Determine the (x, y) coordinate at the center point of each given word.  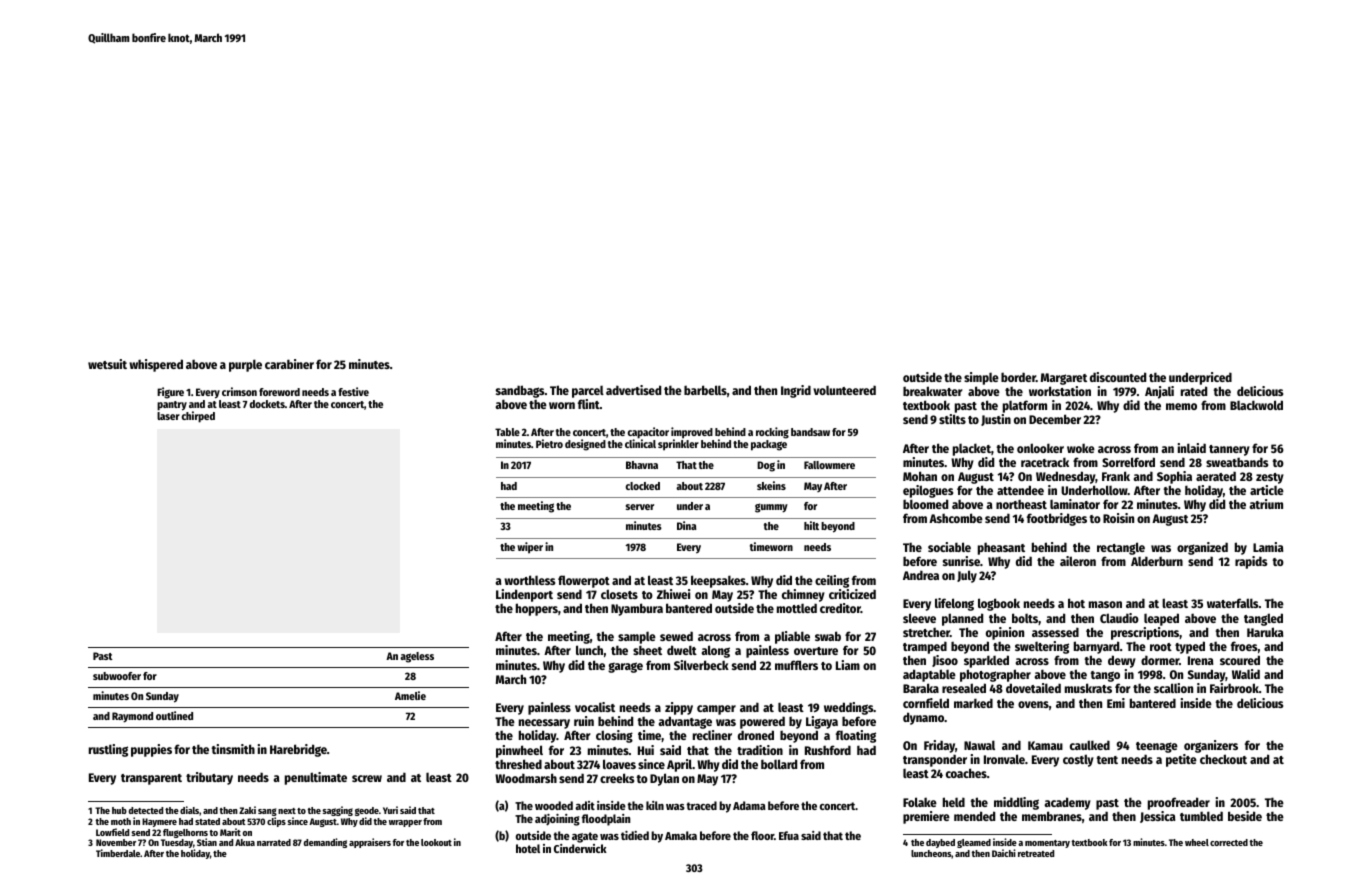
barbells (705, 390)
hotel (528, 848)
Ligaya (823, 723)
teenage (1157, 747)
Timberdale (118, 853)
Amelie (410, 695)
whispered (156, 365)
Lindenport (524, 595)
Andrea (921, 575)
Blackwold (1256, 405)
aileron (1078, 561)
